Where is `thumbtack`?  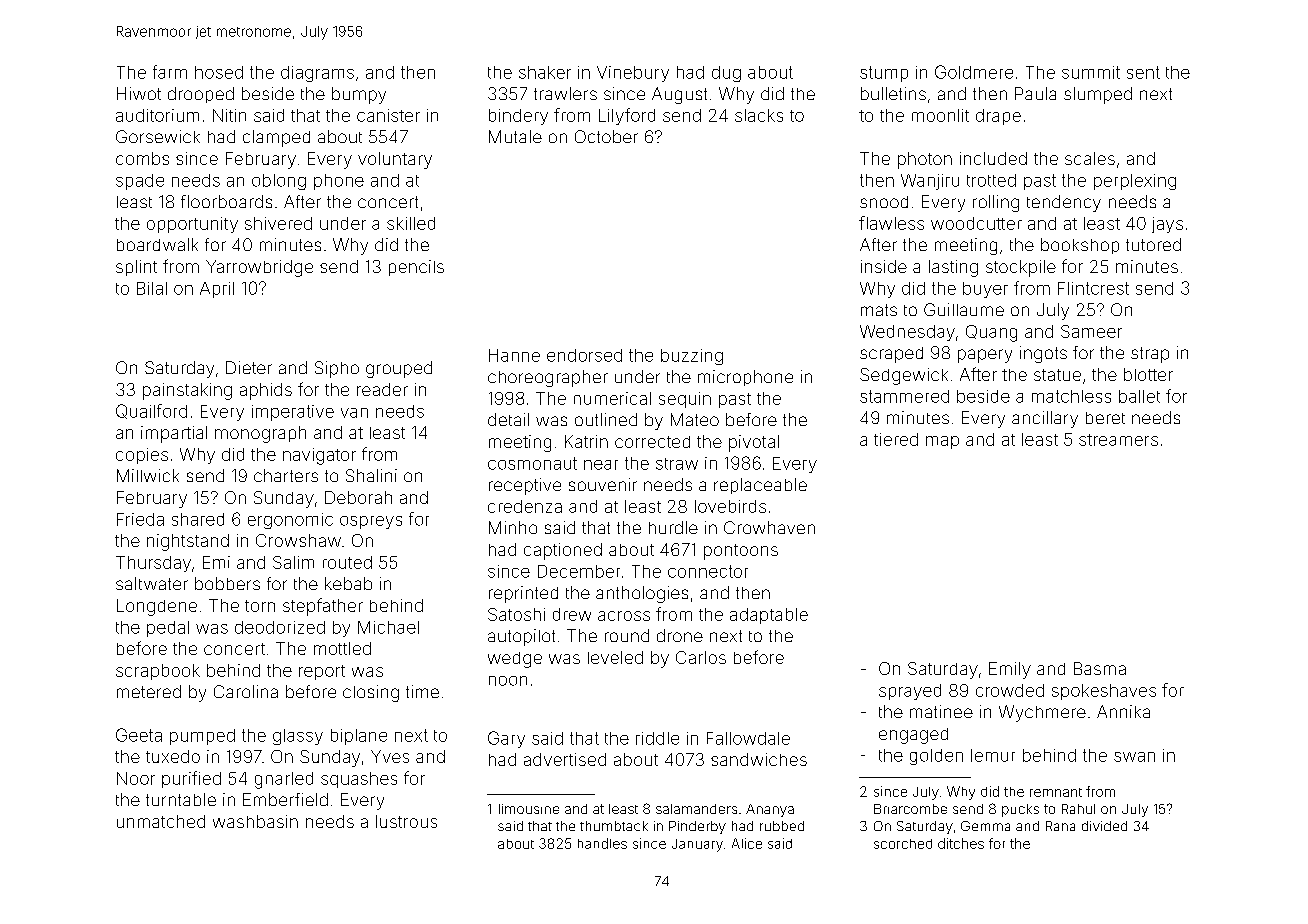
thumbtack is located at coordinates (614, 826).
